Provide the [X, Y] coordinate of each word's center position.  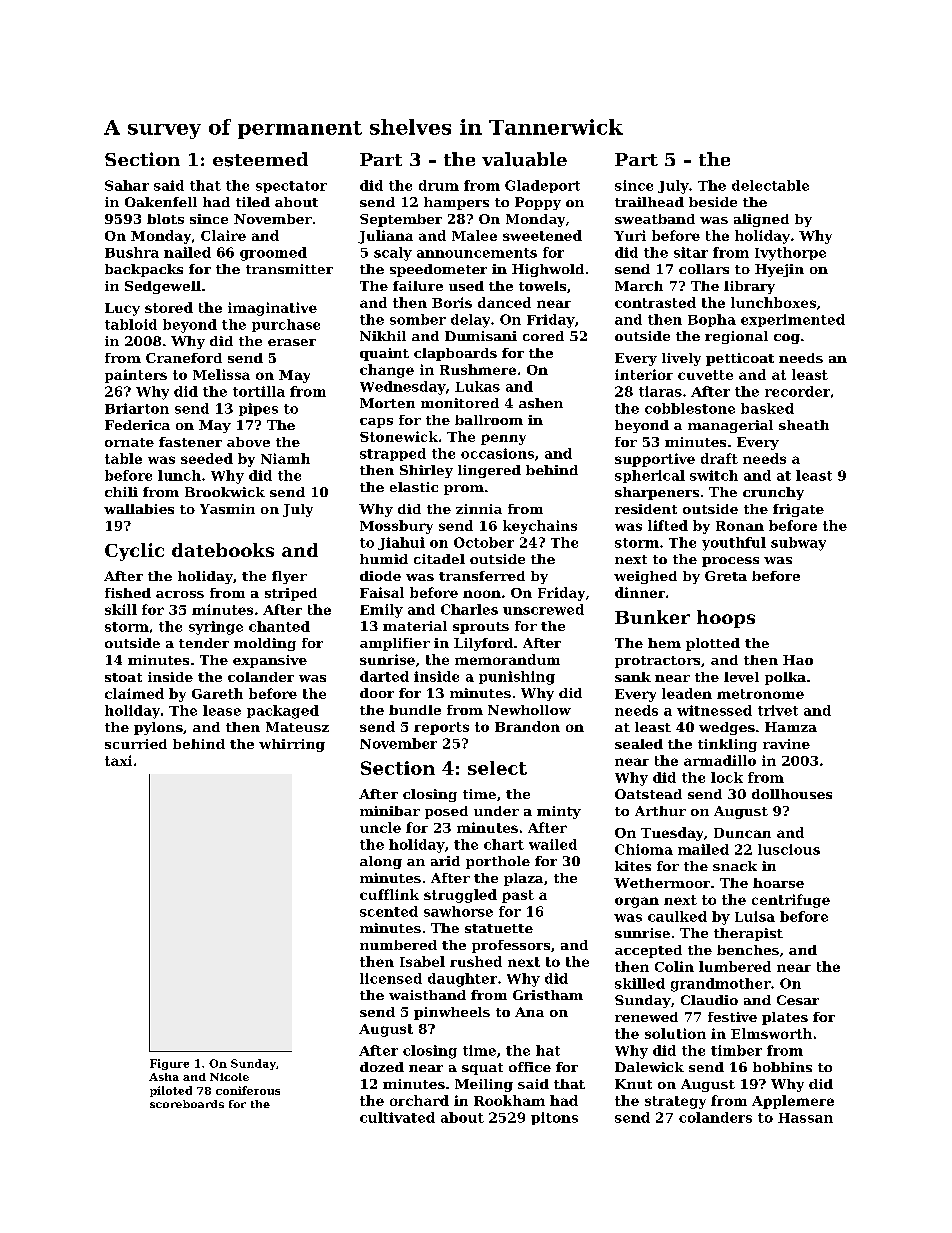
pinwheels [452, 1013]
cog [787, 339]
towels [542, 286]
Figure [169, 1064]
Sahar [127, 185]
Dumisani [481, 336]
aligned [761, 220]
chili [121, 492]
